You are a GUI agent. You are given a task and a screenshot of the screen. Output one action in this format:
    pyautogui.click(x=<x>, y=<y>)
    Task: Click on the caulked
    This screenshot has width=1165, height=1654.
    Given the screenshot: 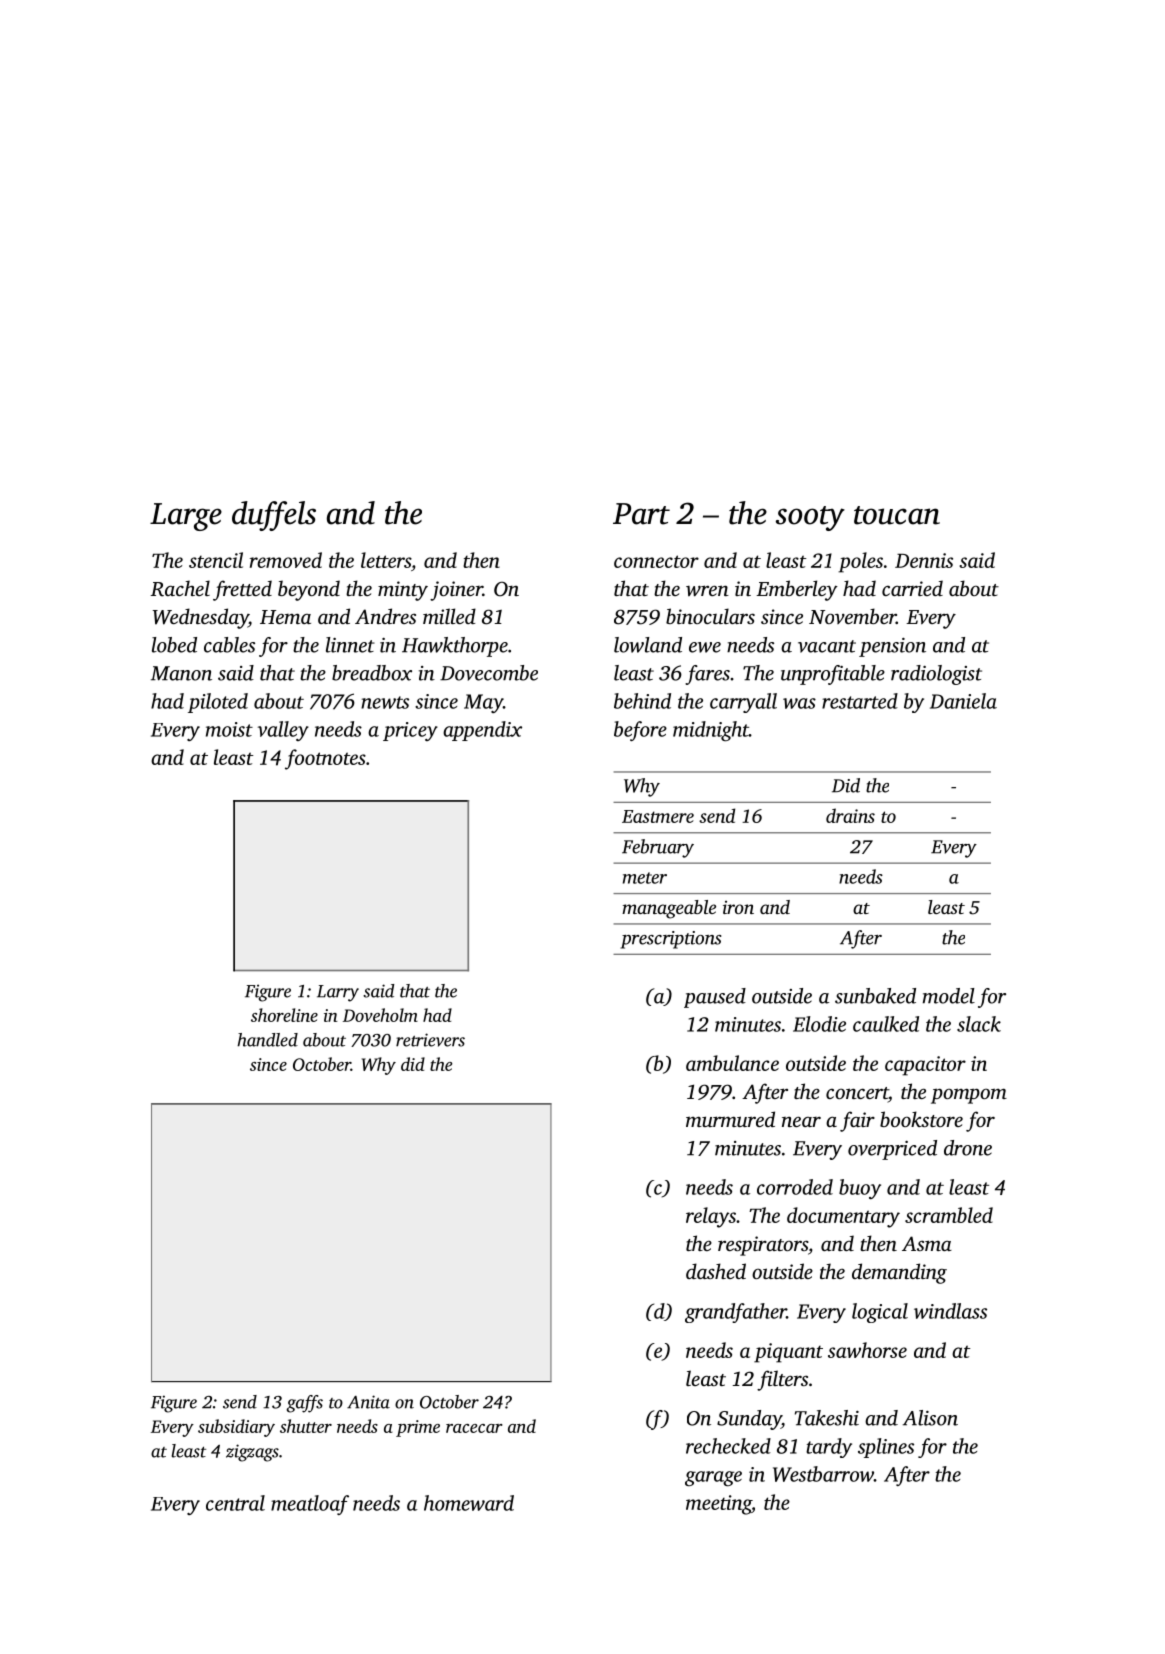 What is the action you would take?
    pyautogui.click(x=886, y=1024)
